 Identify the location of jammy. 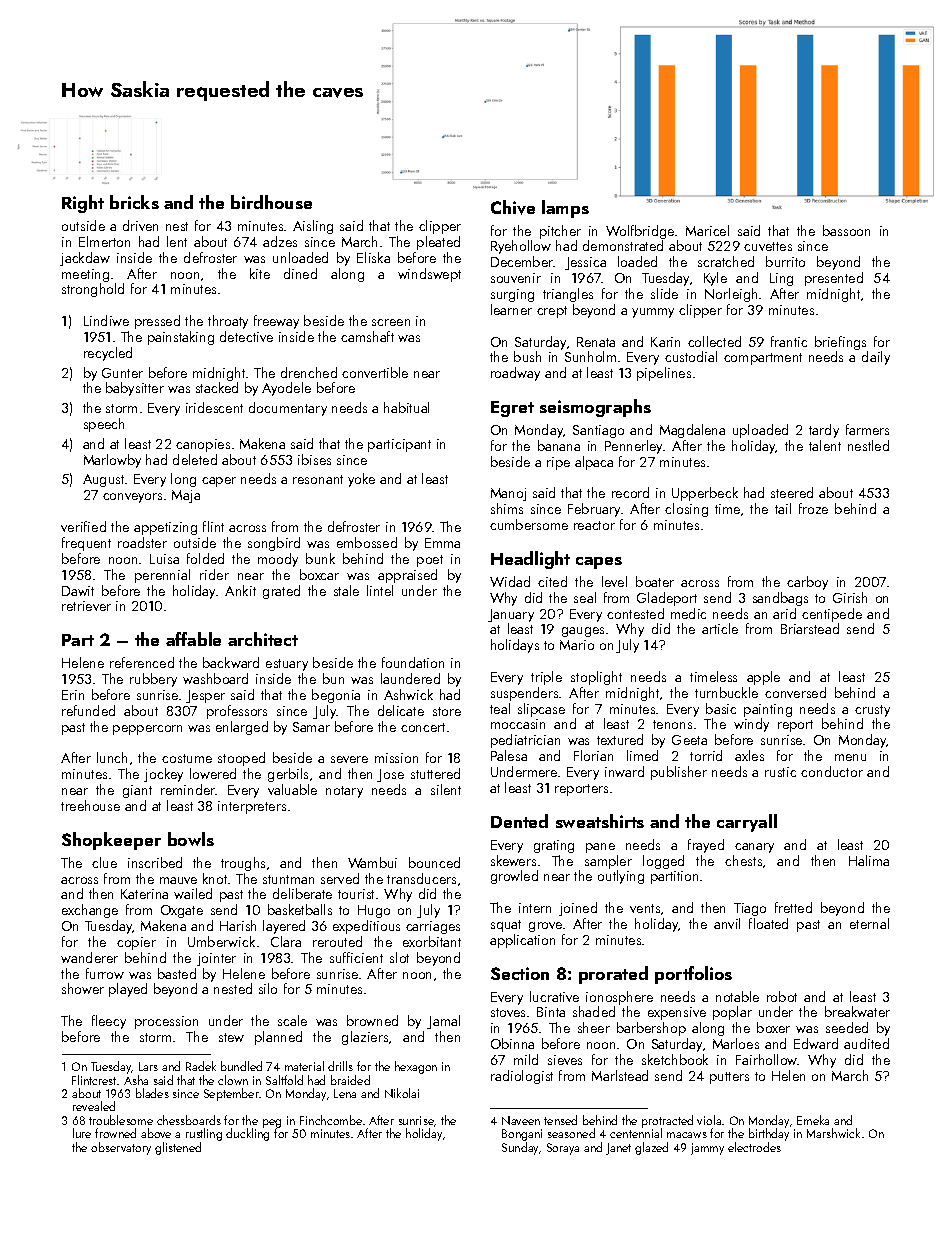
(707, 1149).
